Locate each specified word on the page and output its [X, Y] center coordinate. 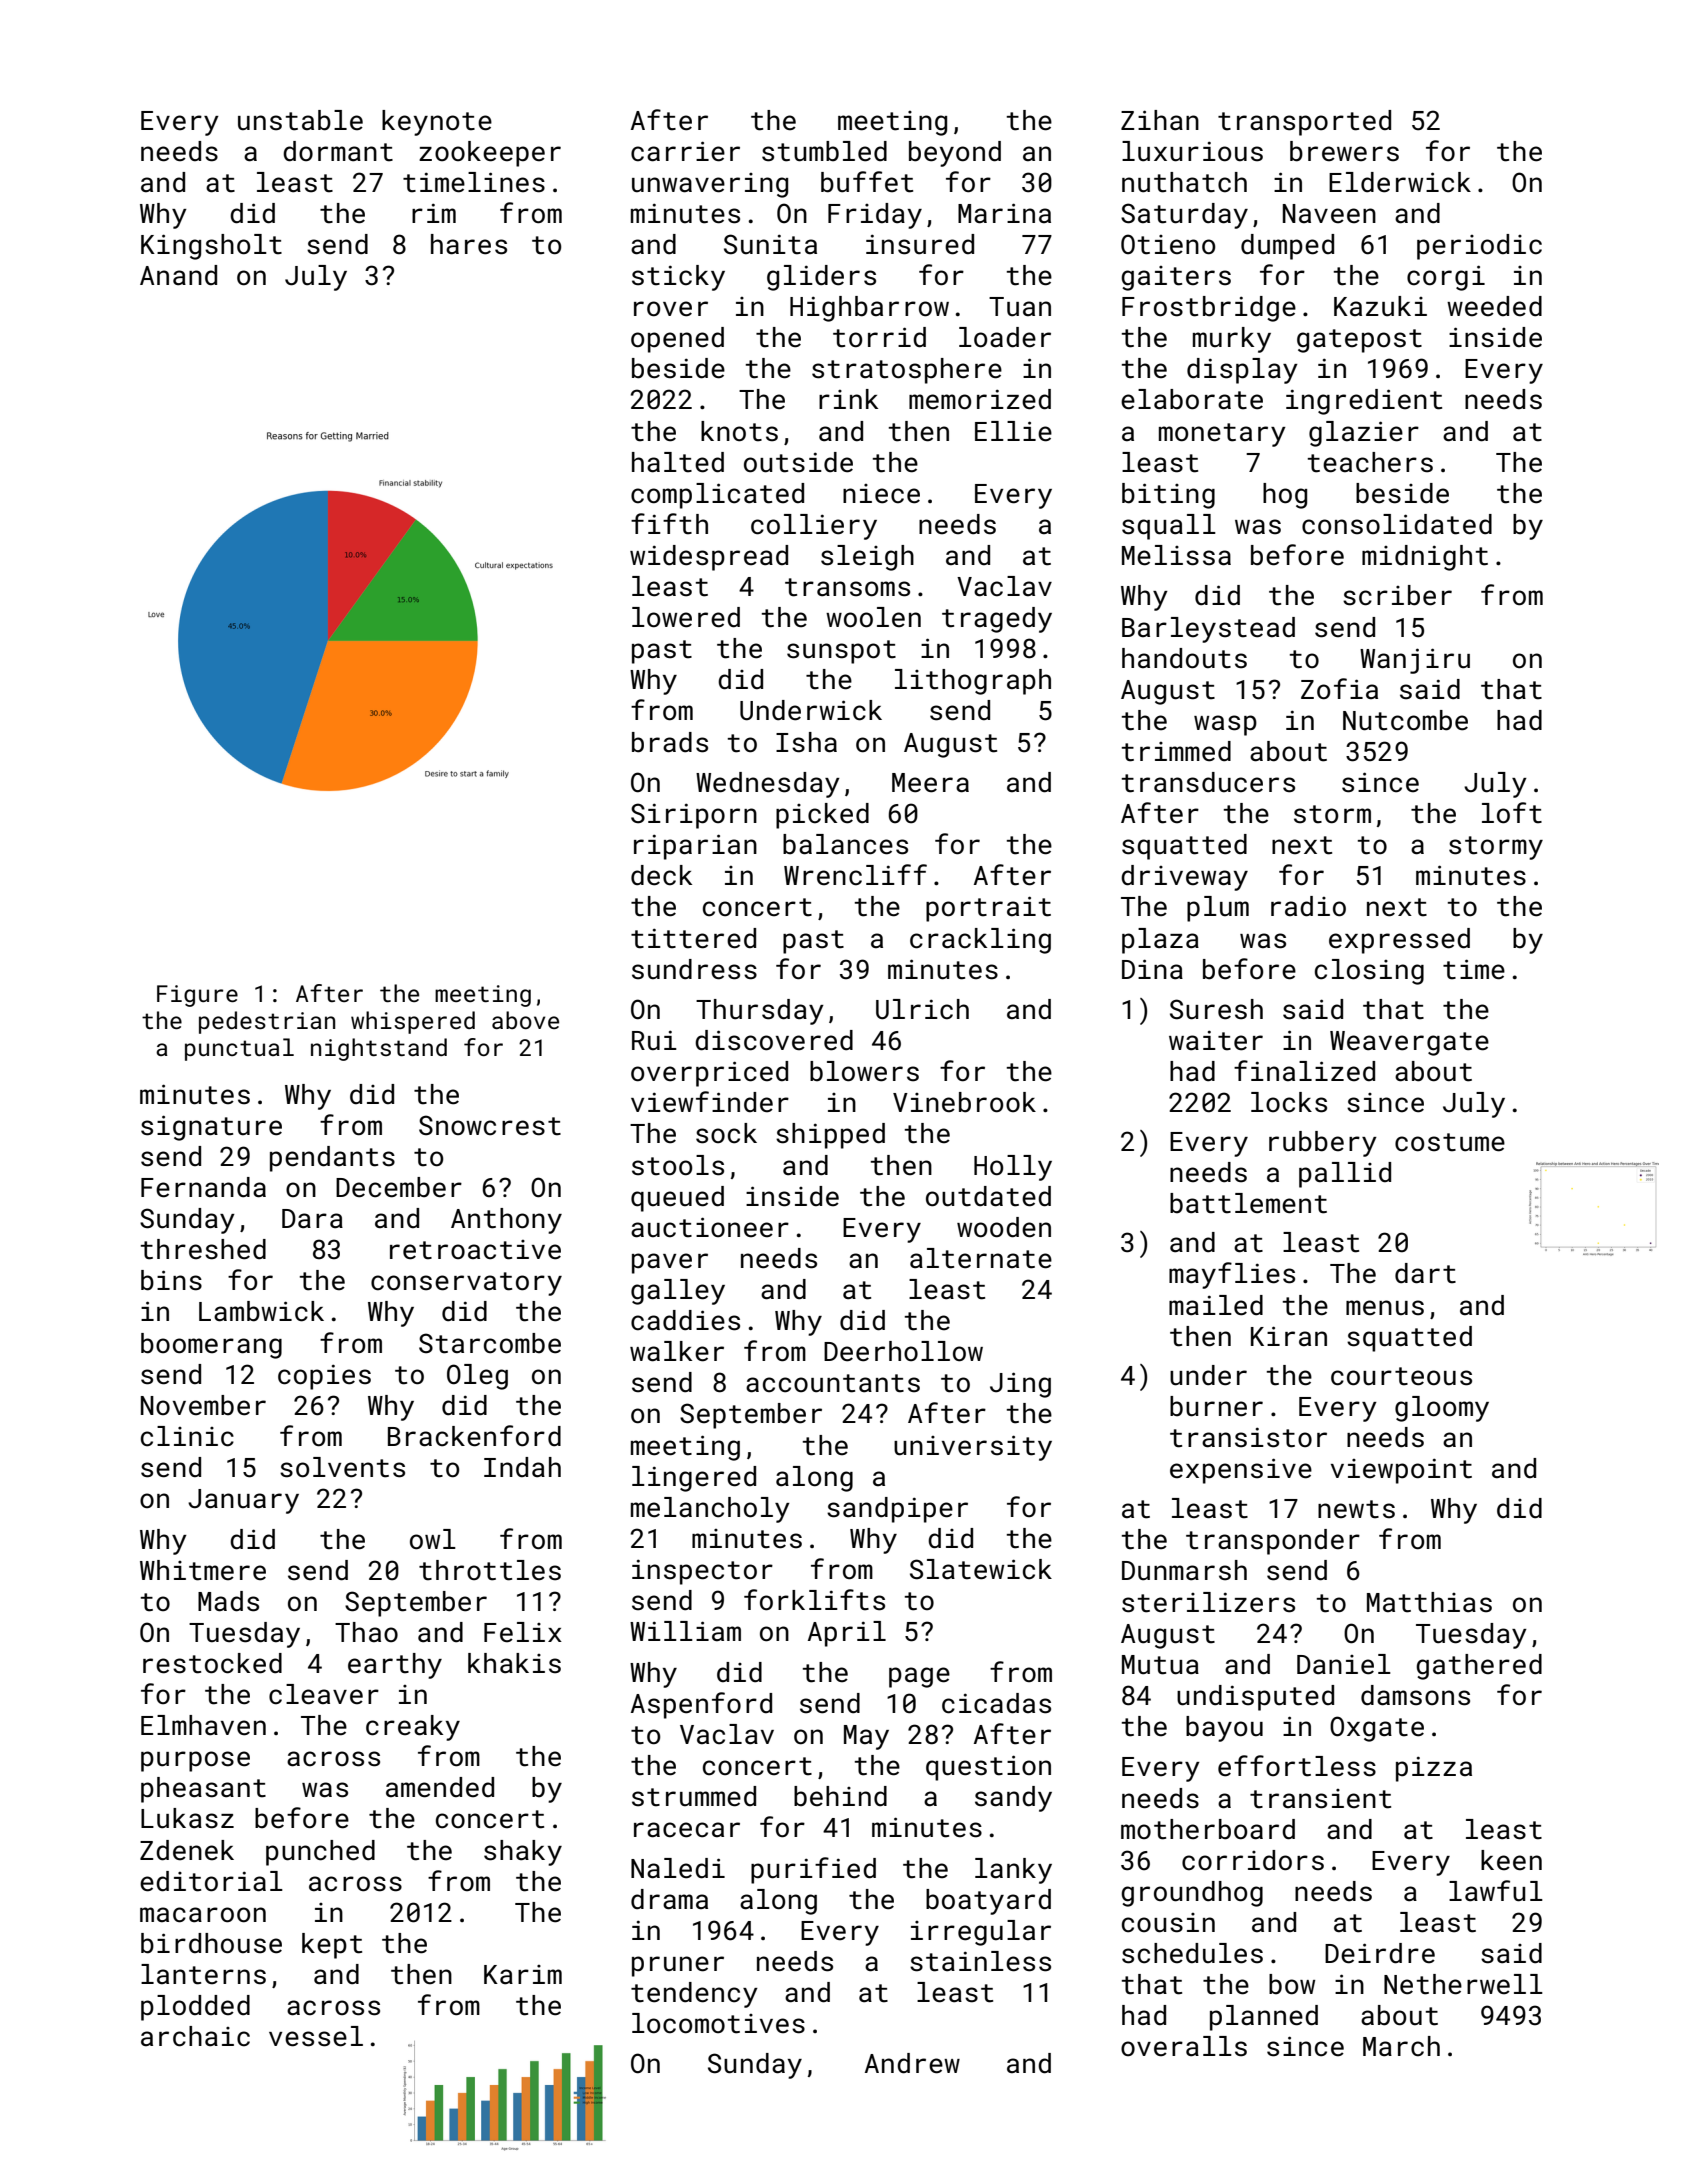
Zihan [1160, 120]
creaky [413, 1728]
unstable [300, 120]
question [988, 1768]
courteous [1401, 1376]
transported [1304, 123]
